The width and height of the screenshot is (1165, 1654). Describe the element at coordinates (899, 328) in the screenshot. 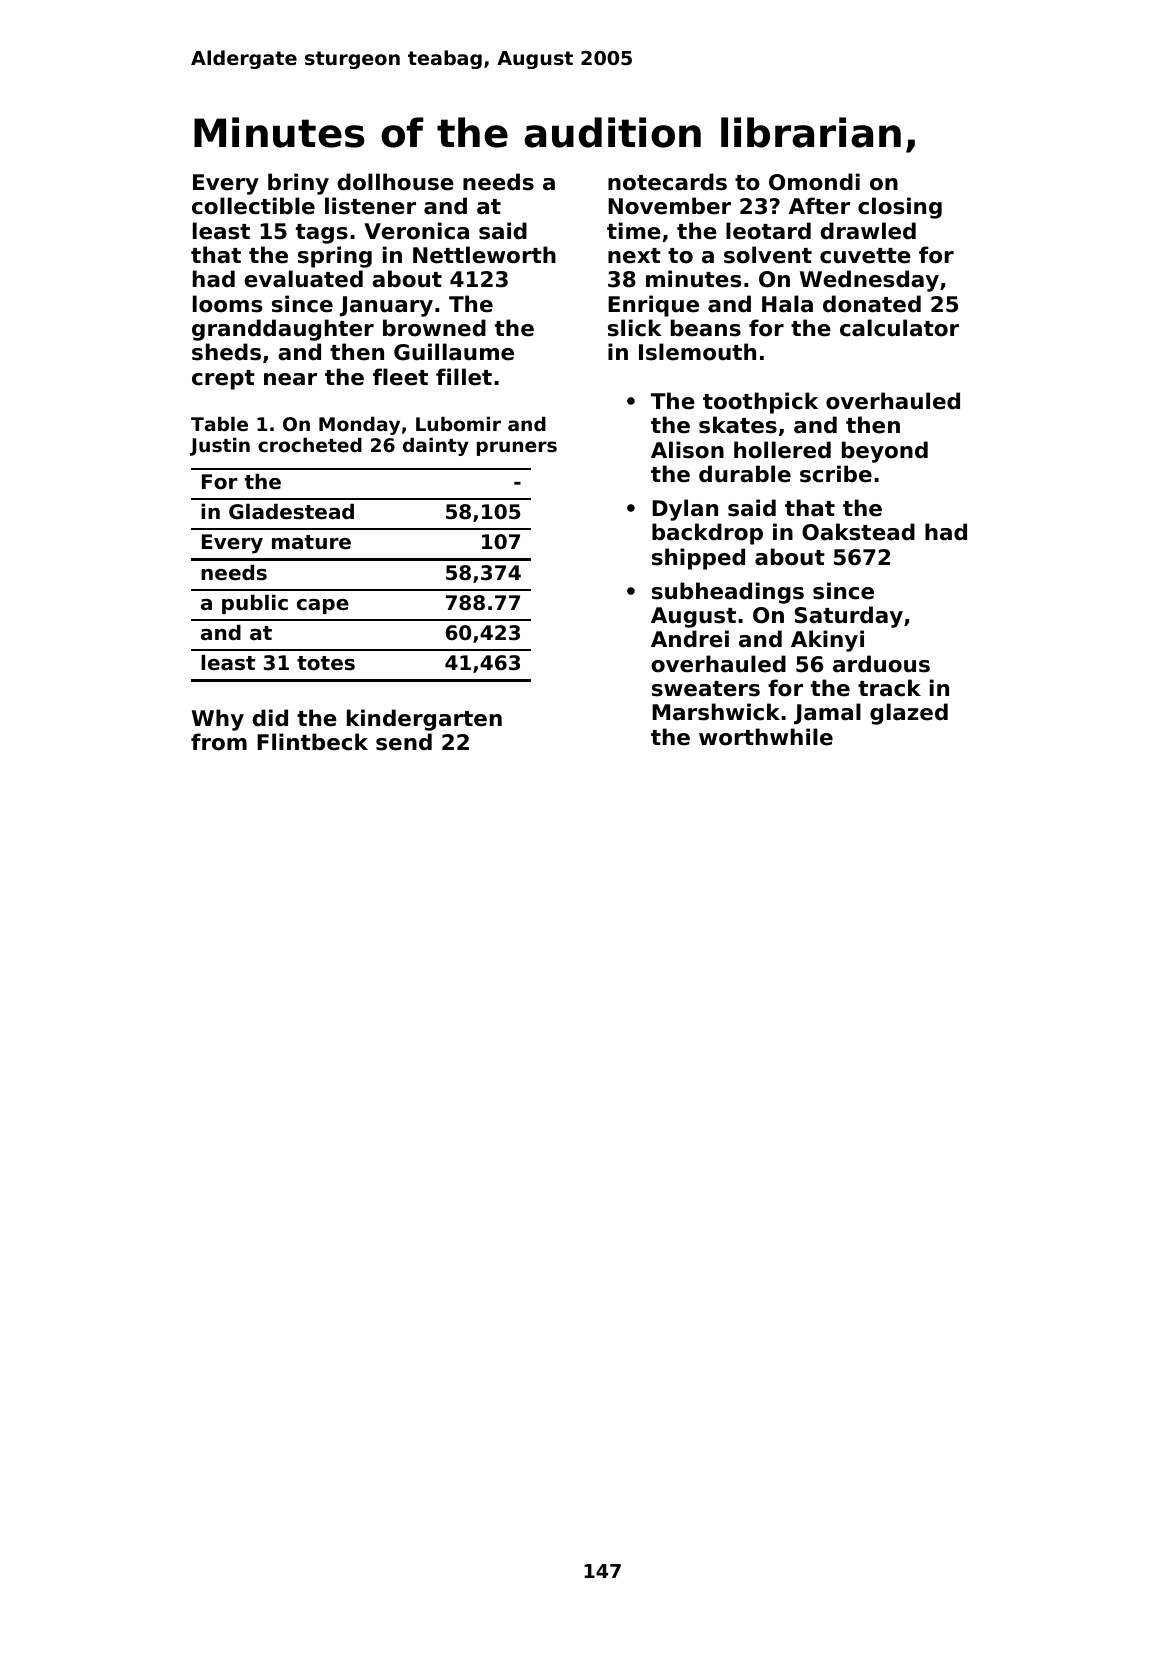

I see `calculator` at that location.
